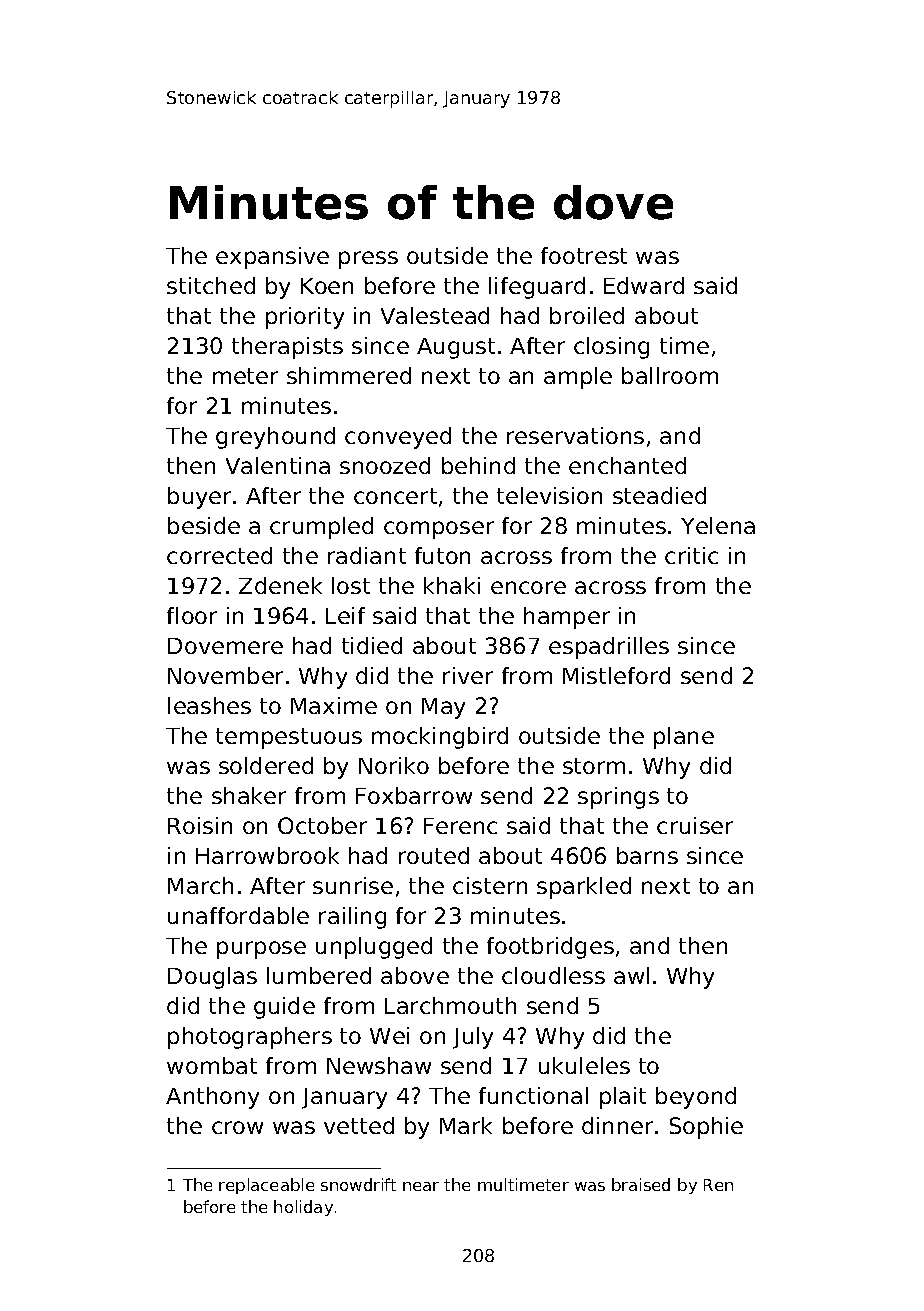  I want to click on crow, so click(237, 1127).
